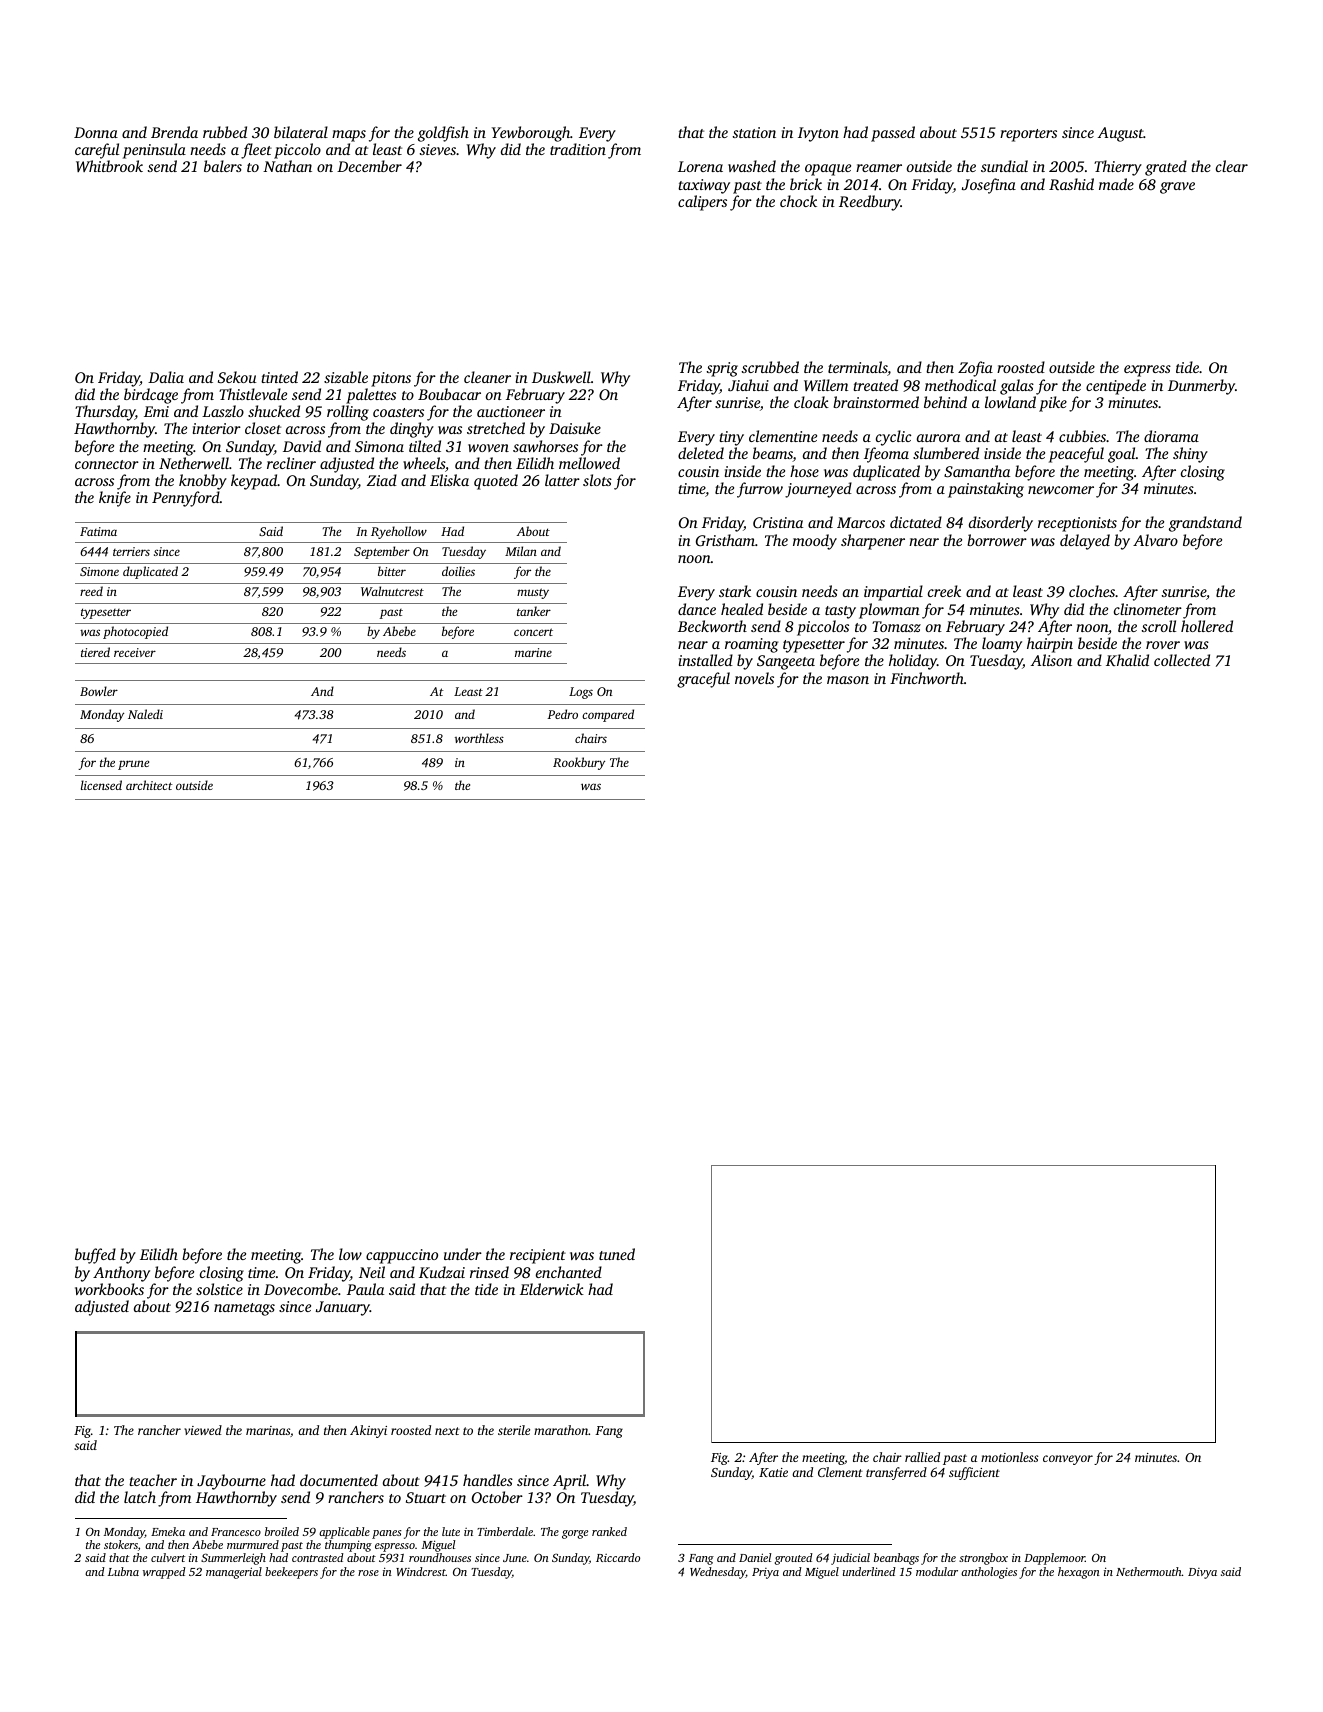 This screenshot has width=1323, height=1712. What do you see at coordinates (95, 1256) in the screenshot?
I see `buffed` at bounding box center [95, 1256].
